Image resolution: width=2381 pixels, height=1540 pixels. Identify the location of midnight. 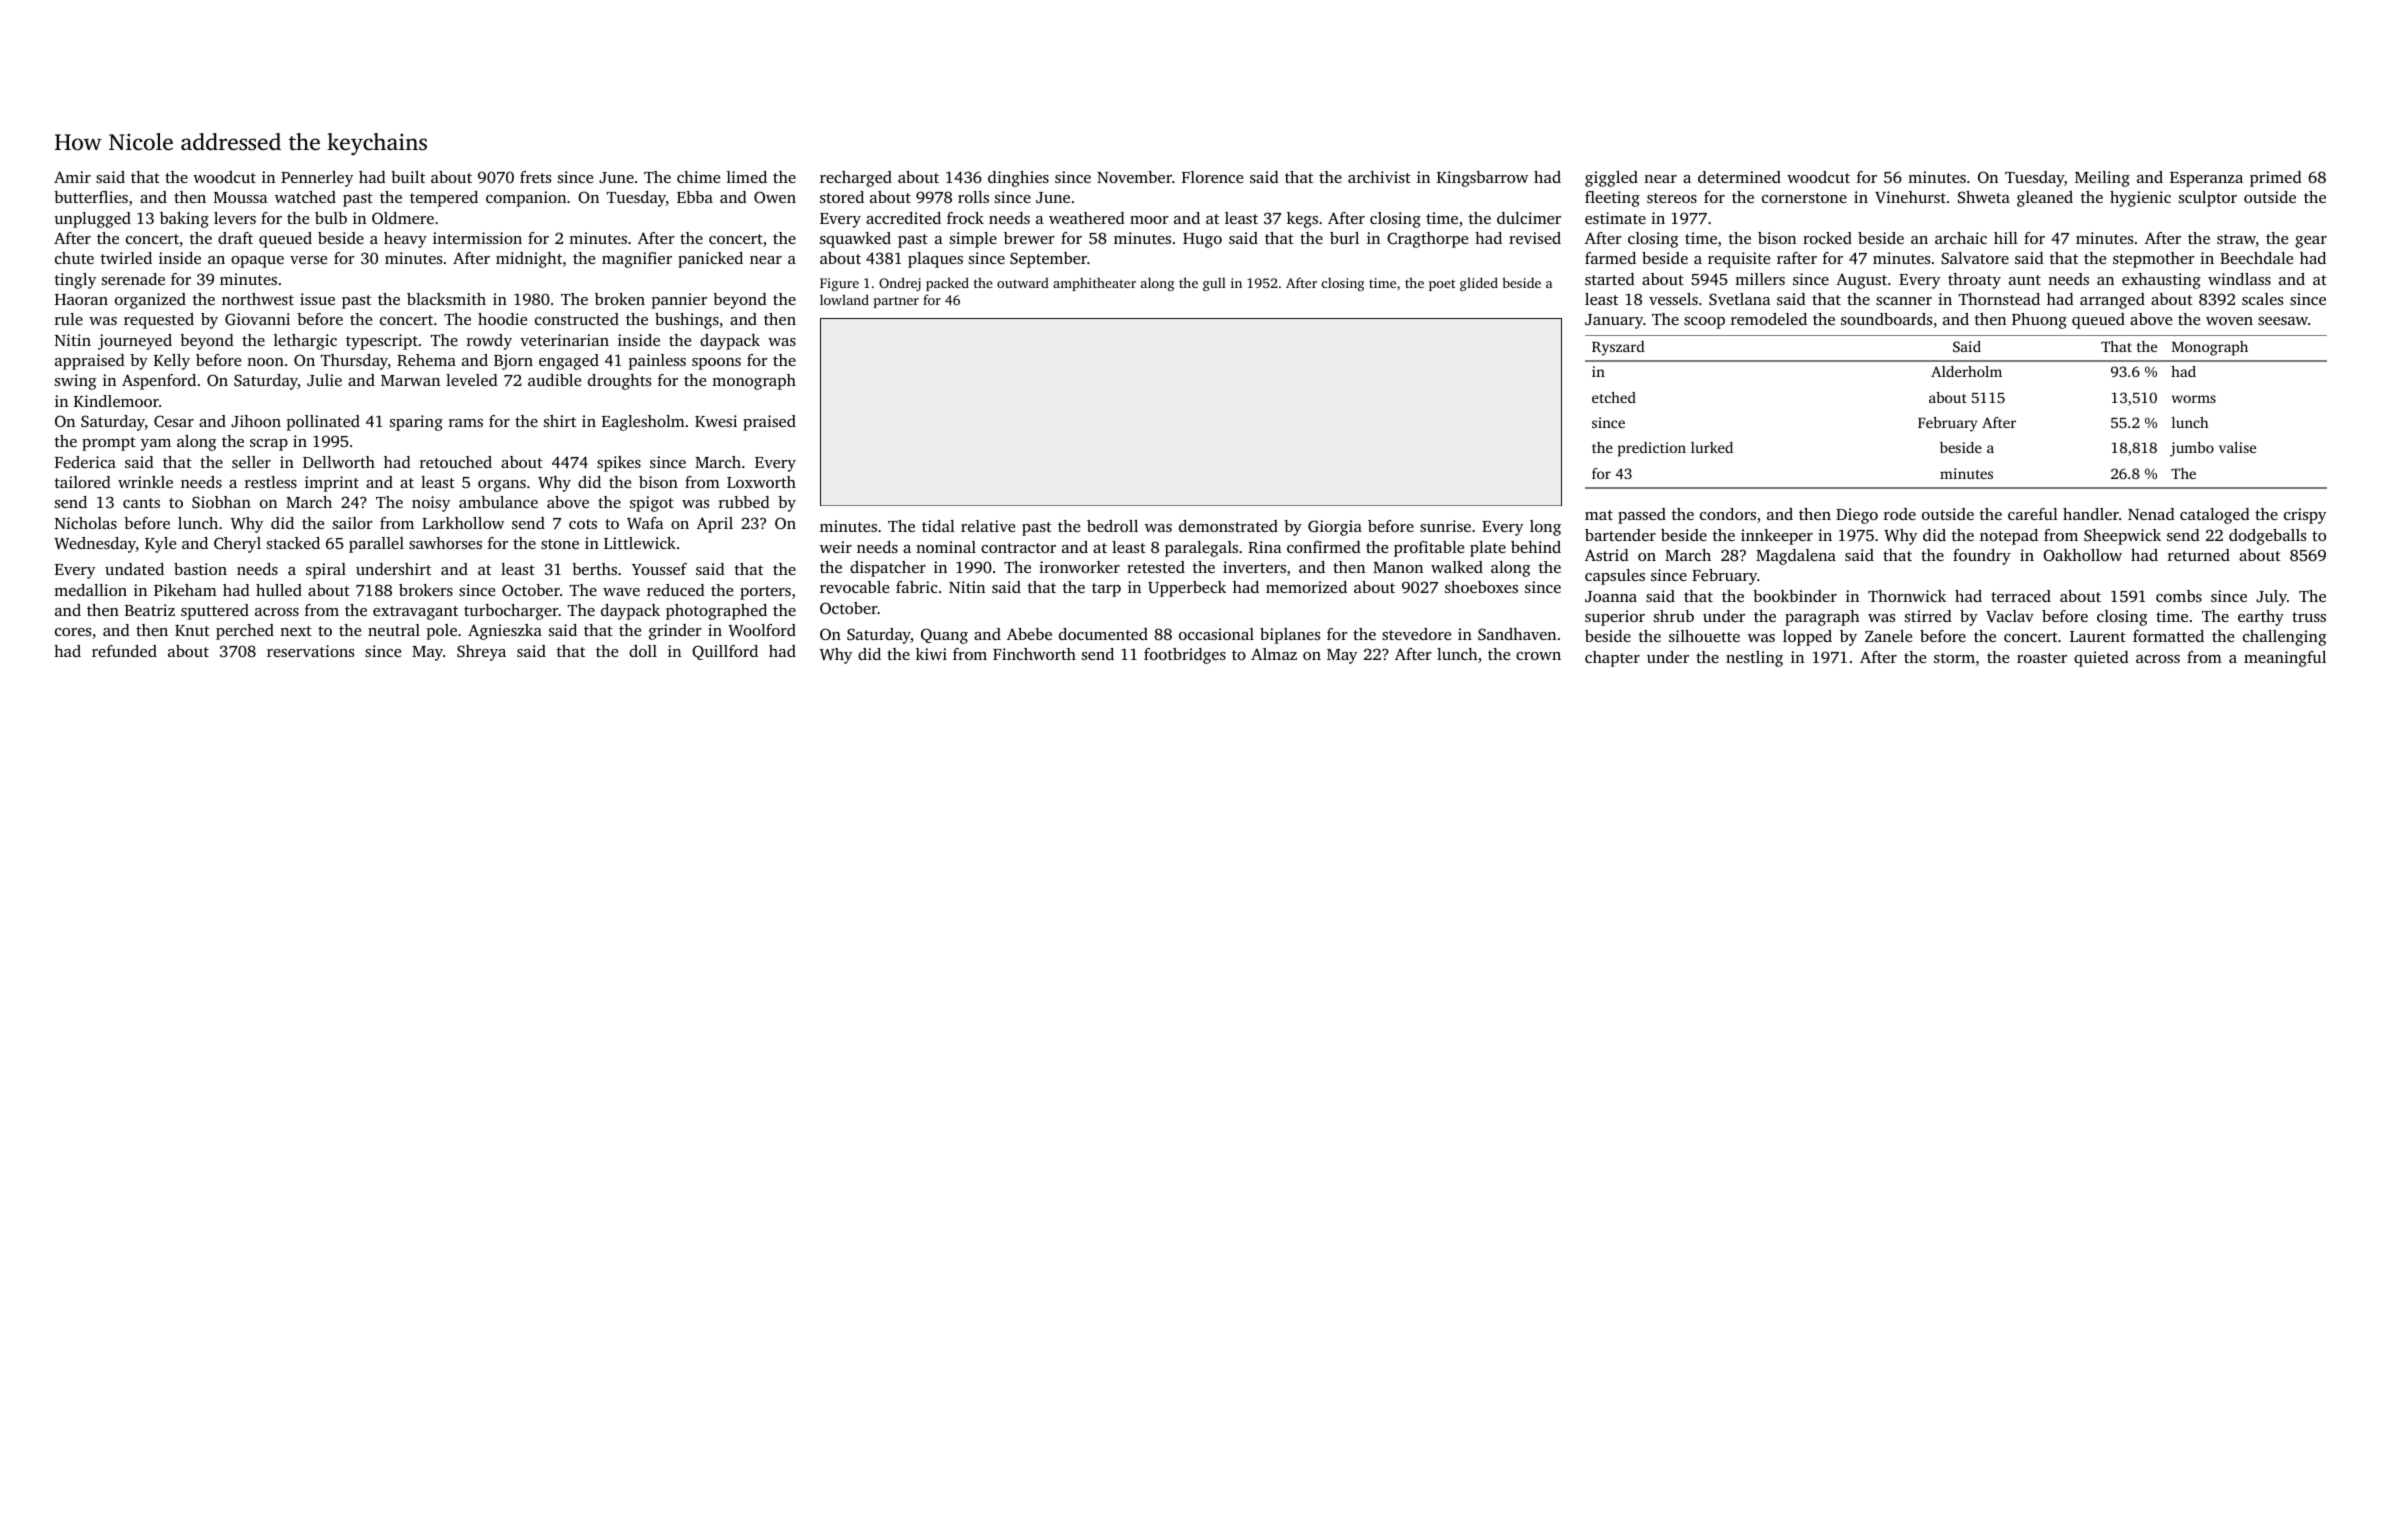
(529, 260).
